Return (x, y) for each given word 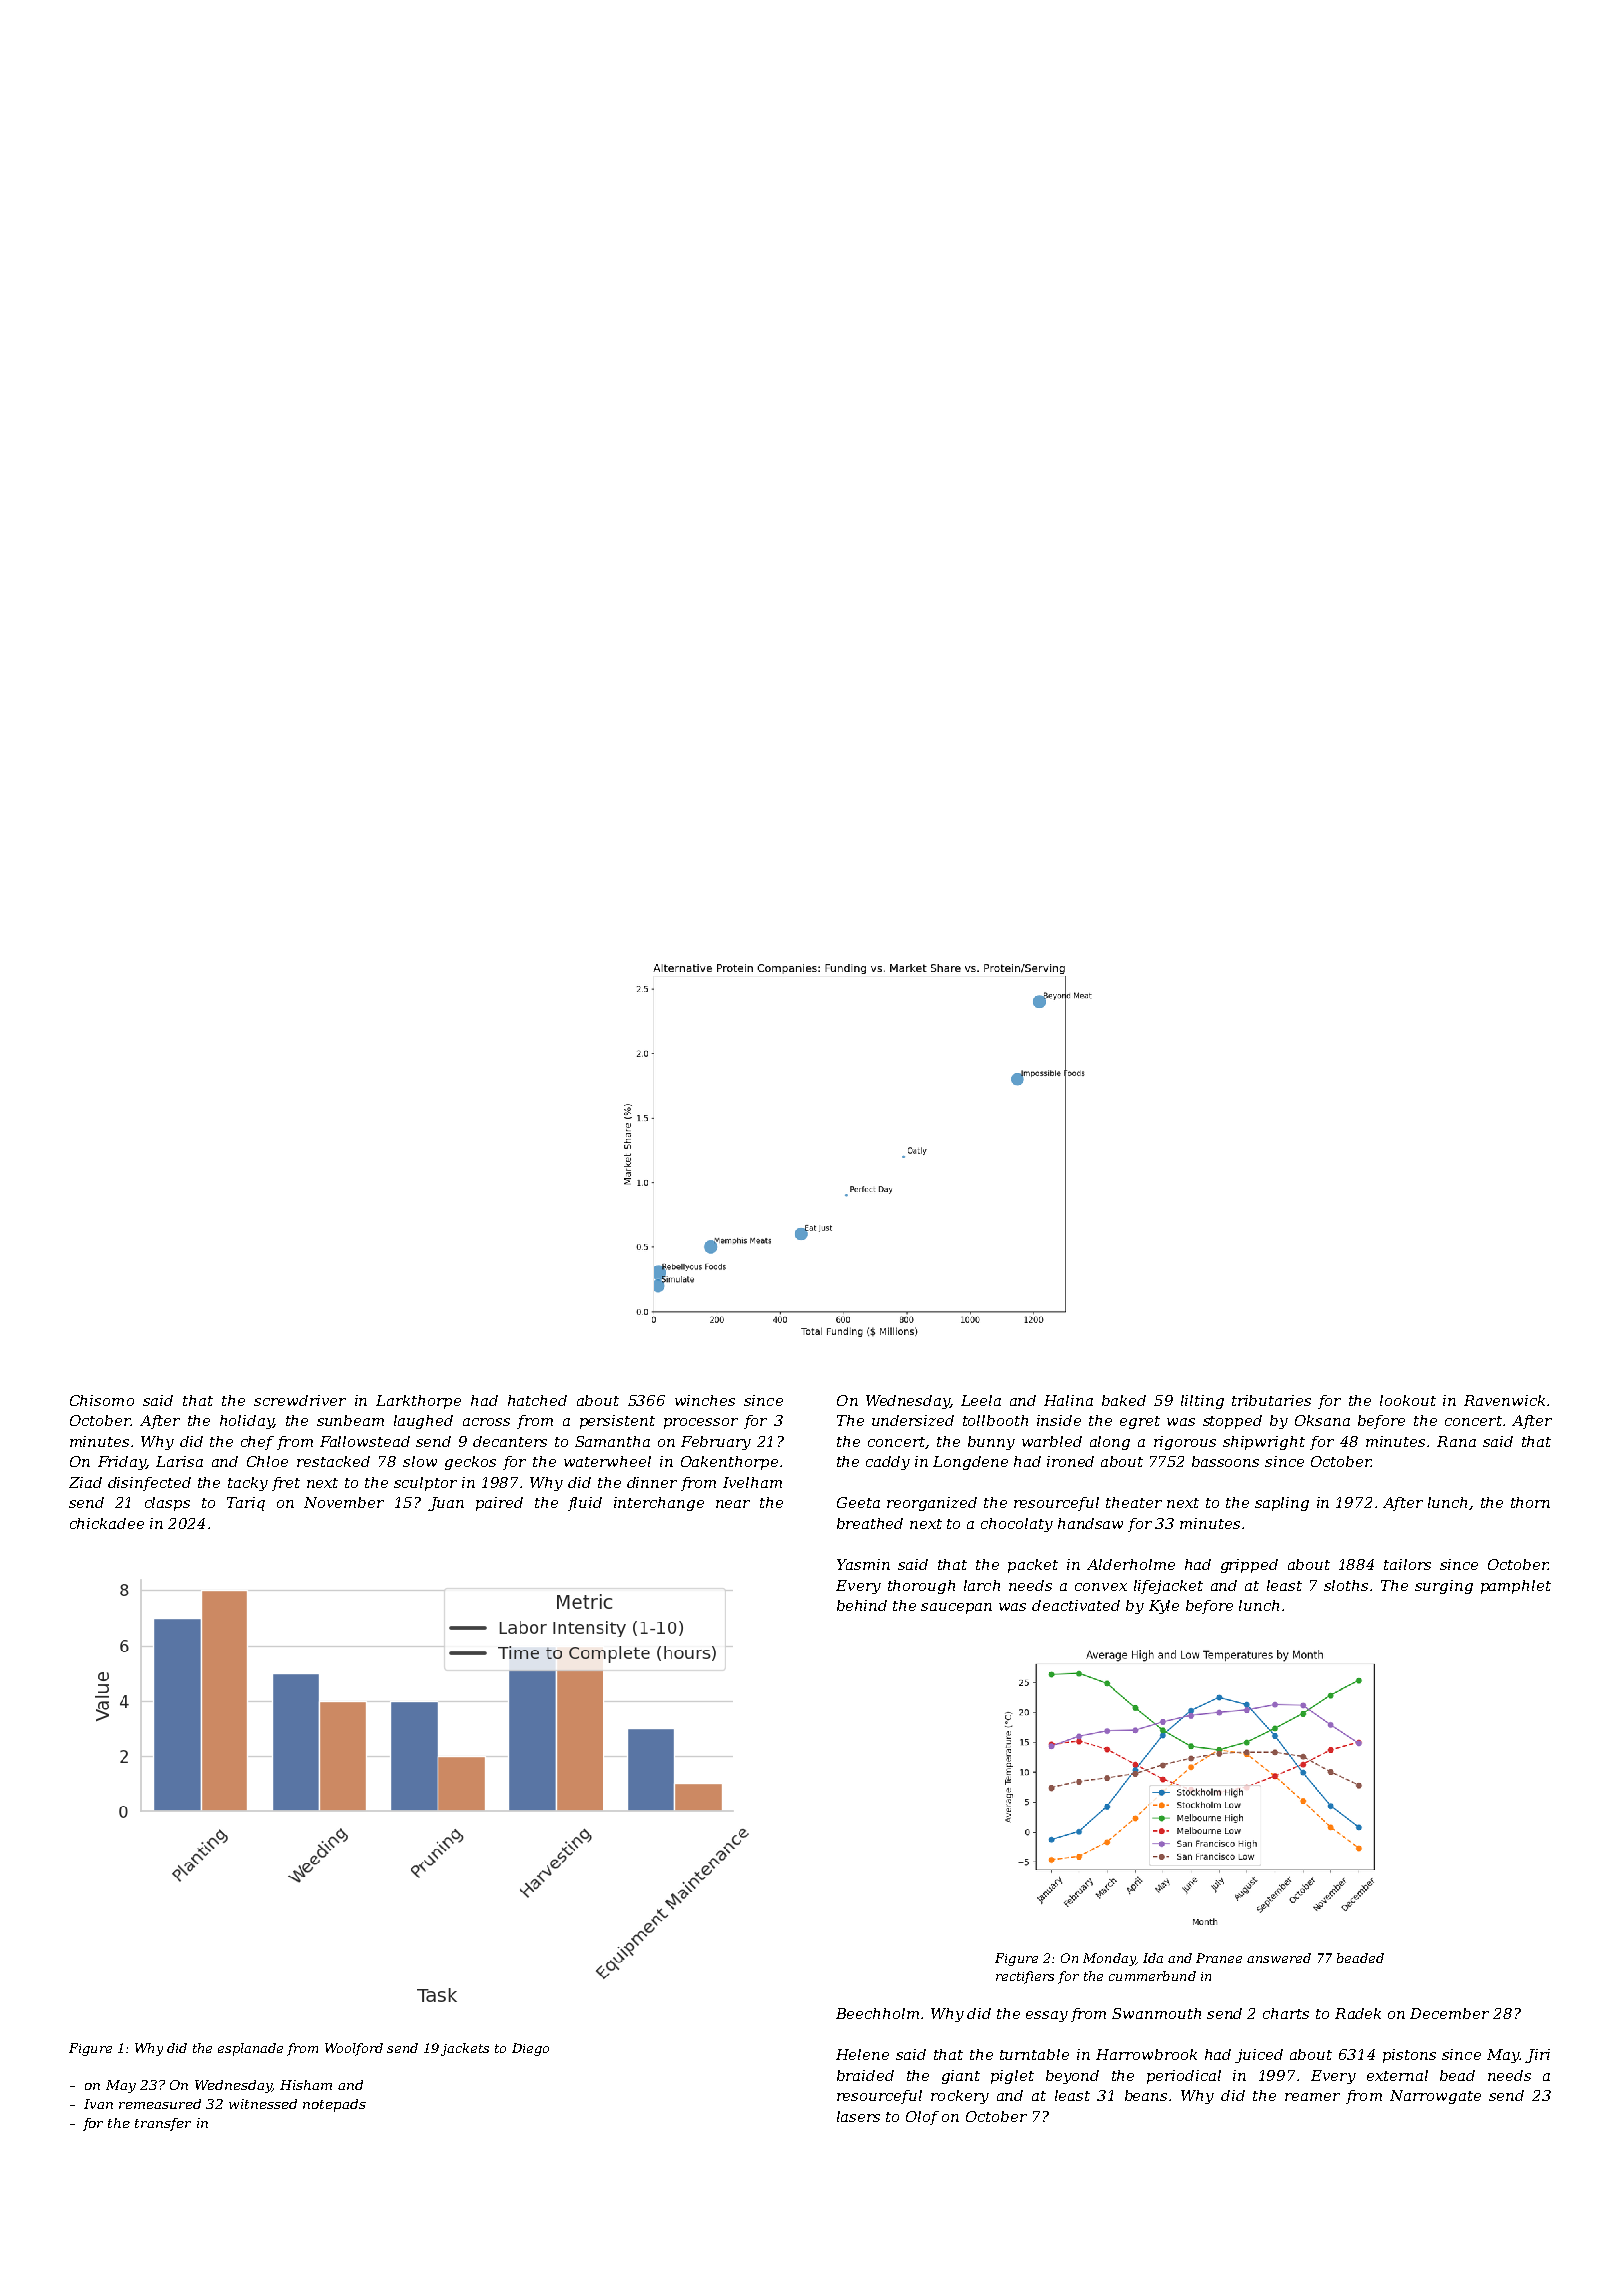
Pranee (1219, 1958)
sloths (1346, 1585)
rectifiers (1025, 1977)
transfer (163, 2124)
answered (1279, 1958)
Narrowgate (1435, 2097)
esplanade (250, 2049)
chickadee (107, 1523)
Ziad (85, 1482)
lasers (858, 2116)
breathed (870, 1523)
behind (862, 1605)
